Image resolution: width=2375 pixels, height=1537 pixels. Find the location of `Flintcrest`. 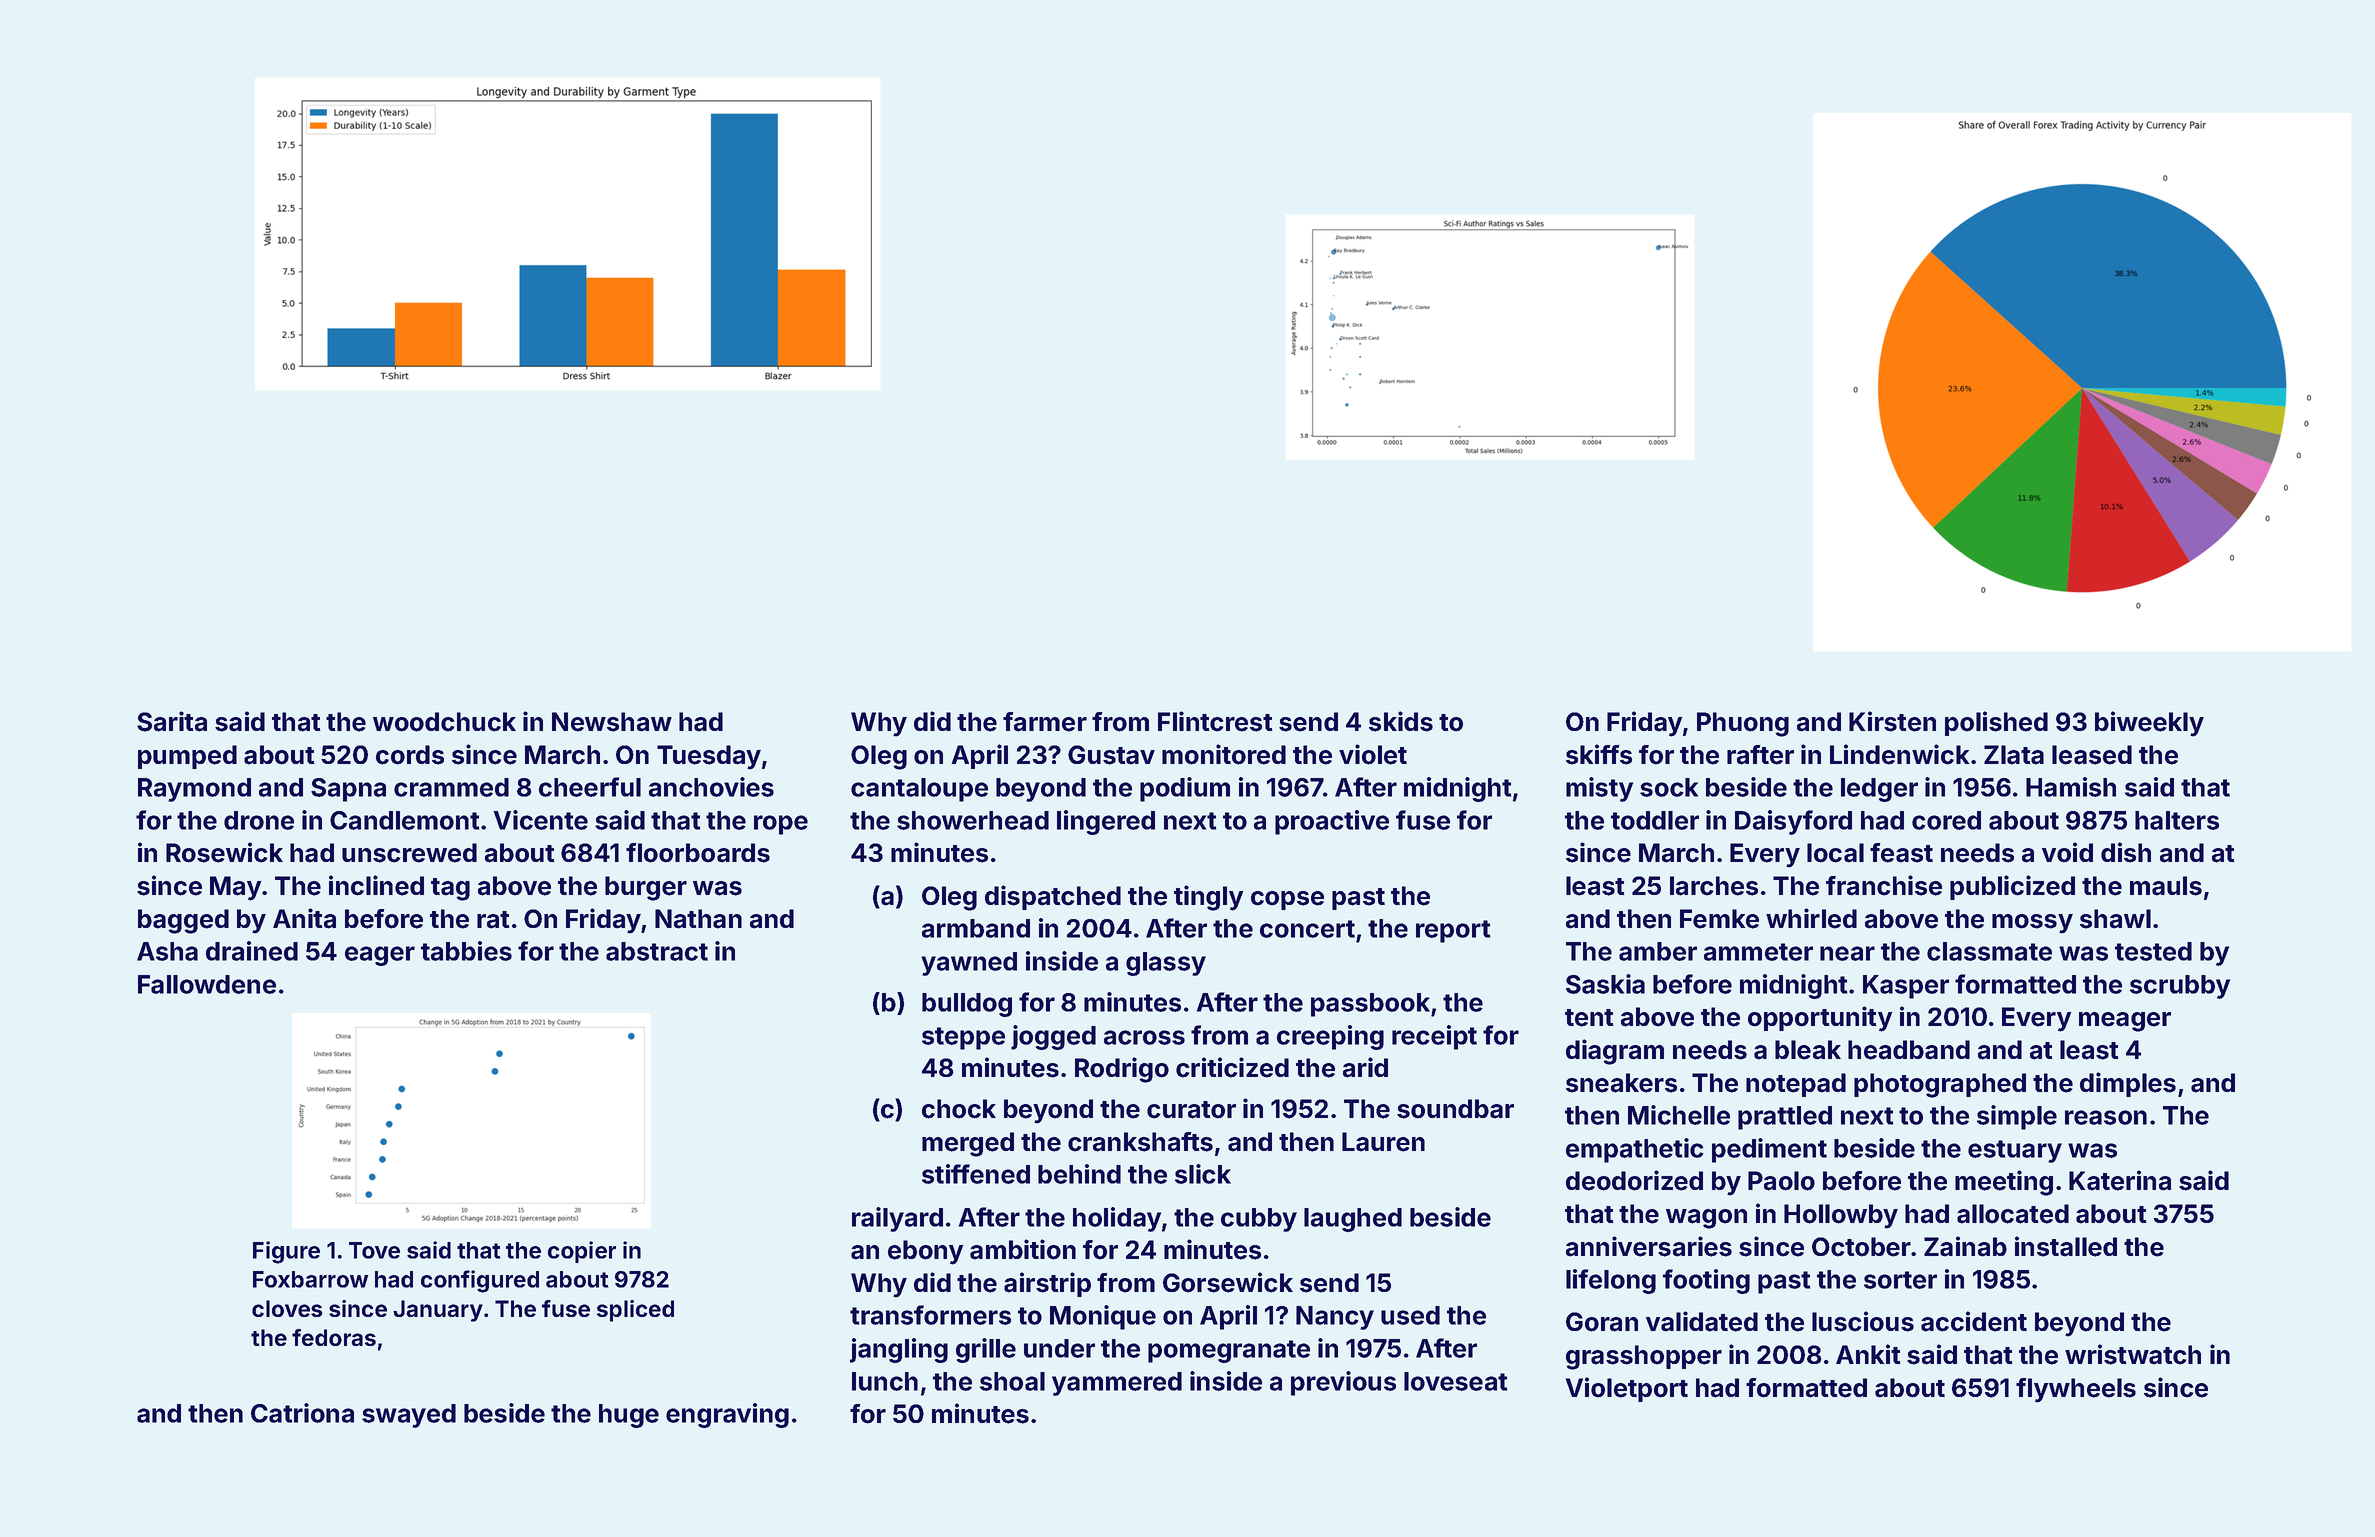

Flintcrest is located at coordinates (1215, 721).
